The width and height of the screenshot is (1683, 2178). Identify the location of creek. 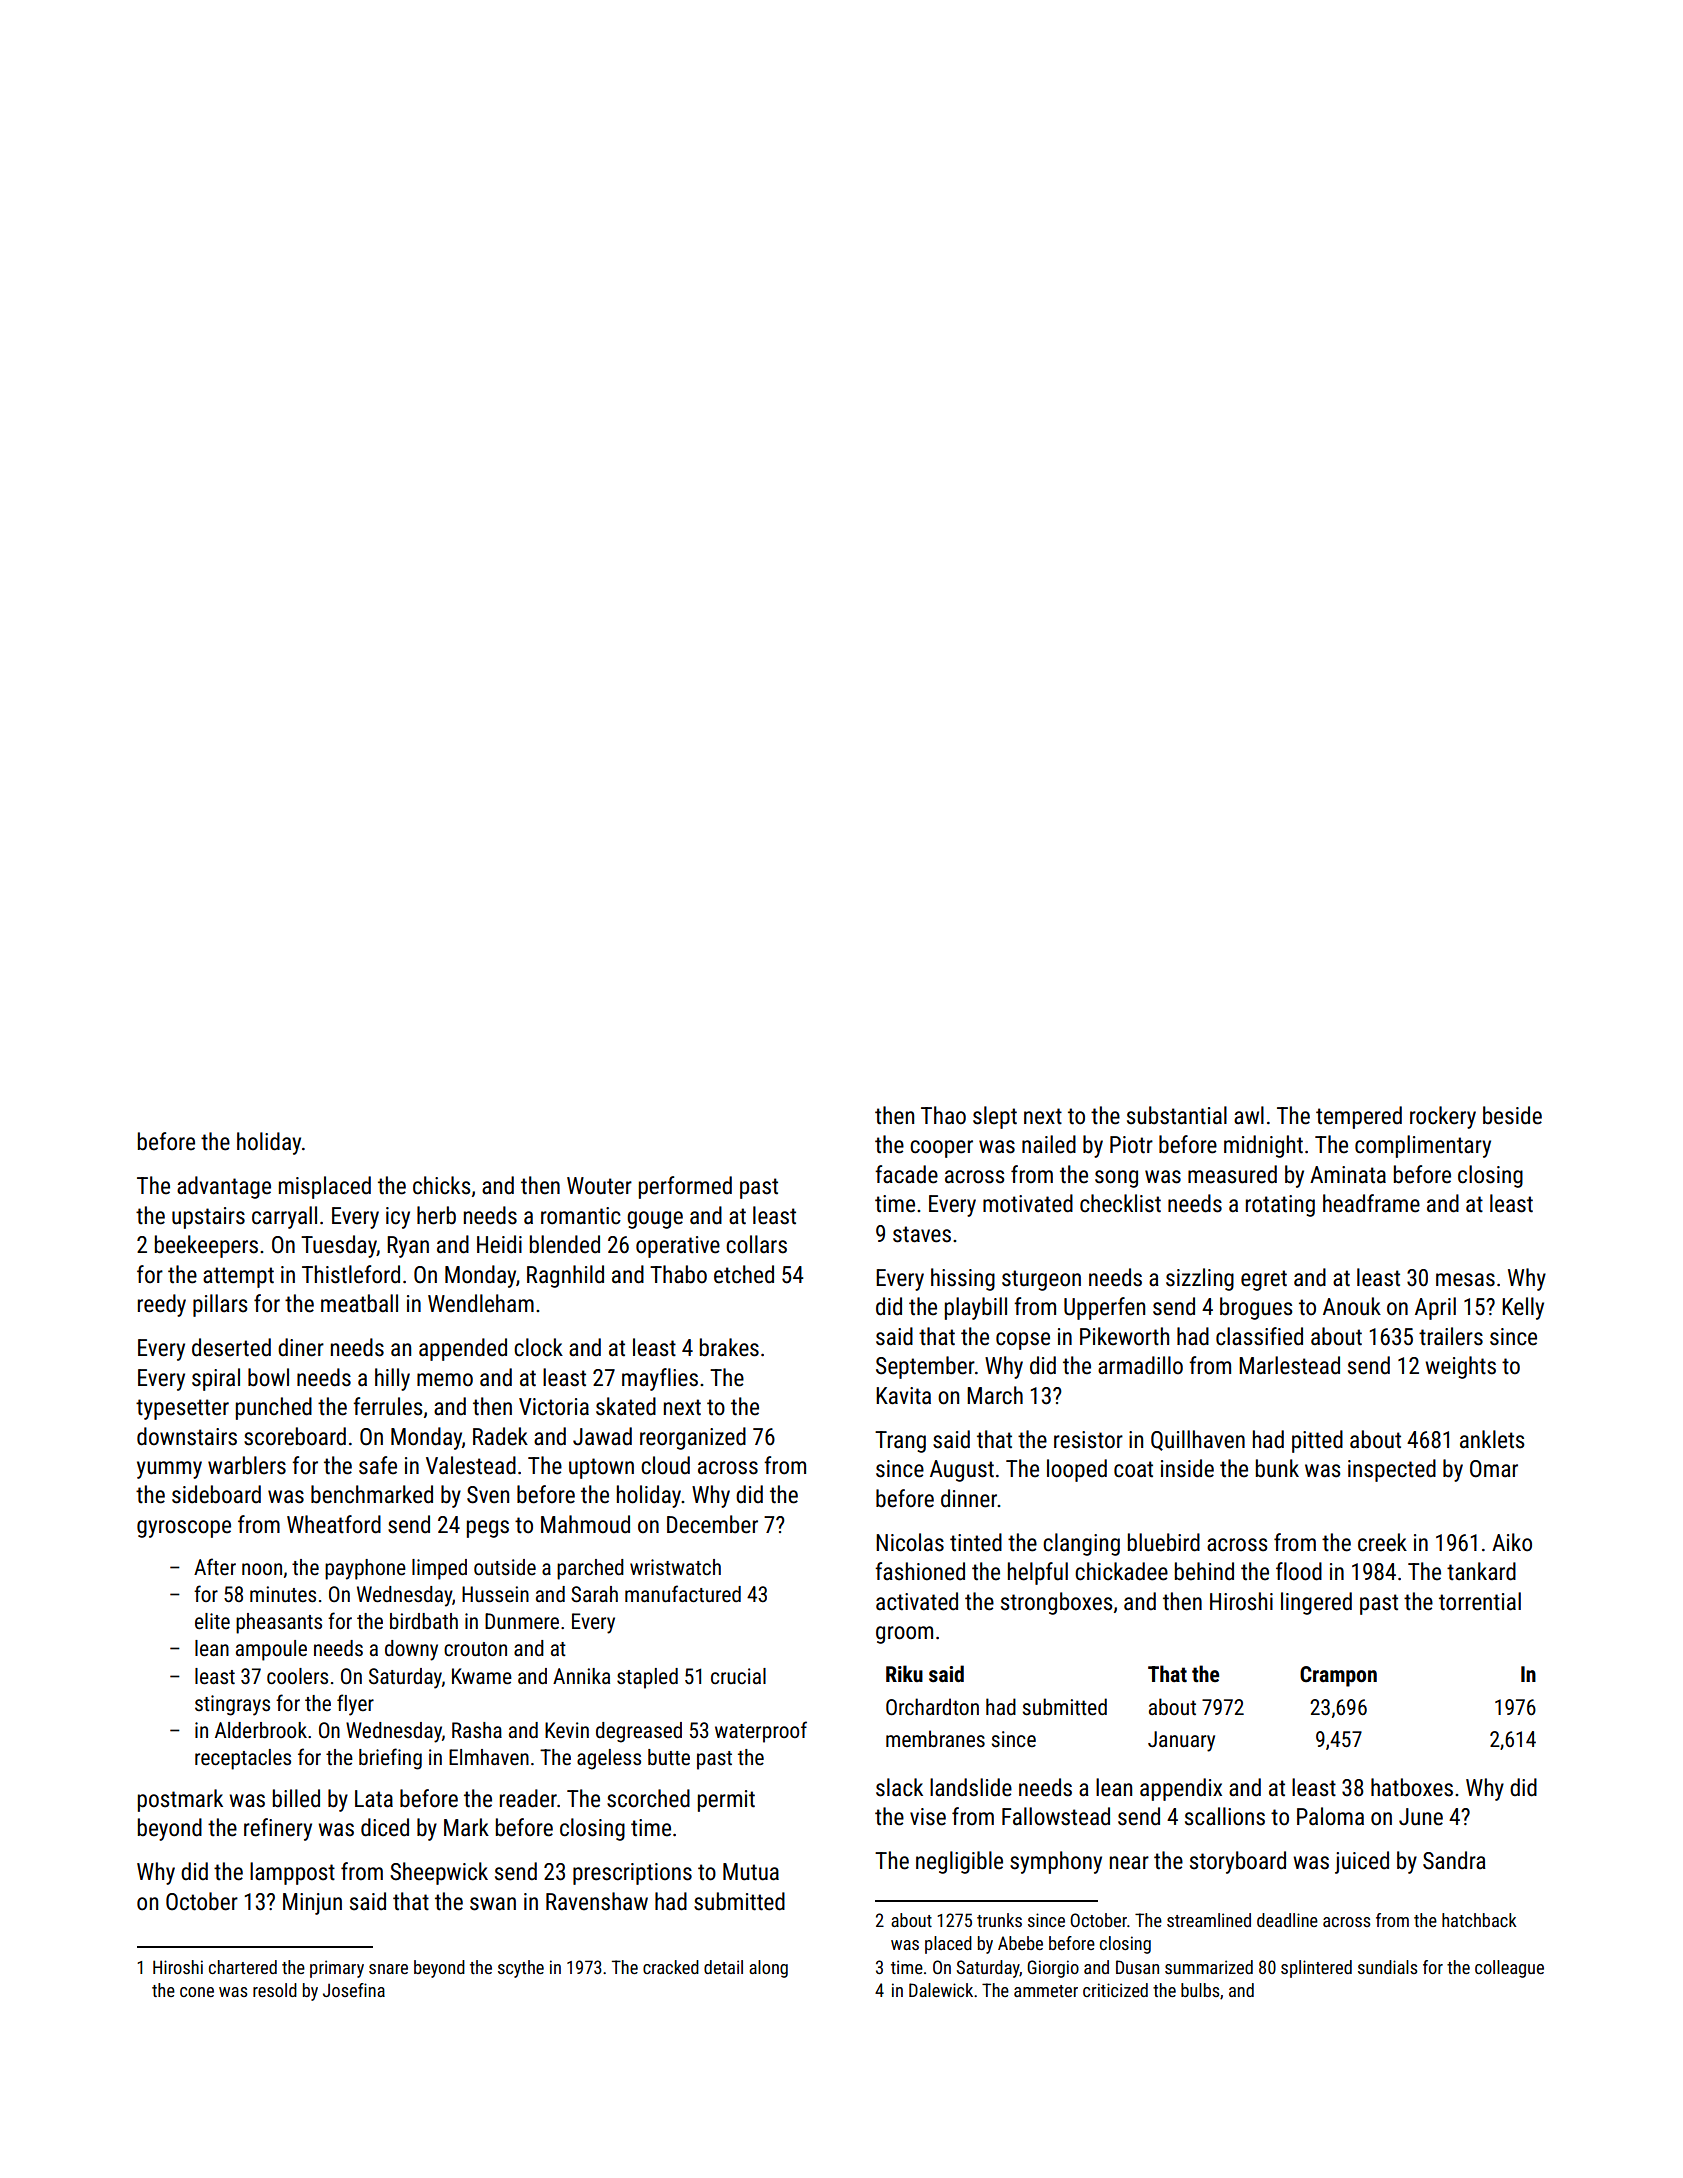
(1382, 1542).
